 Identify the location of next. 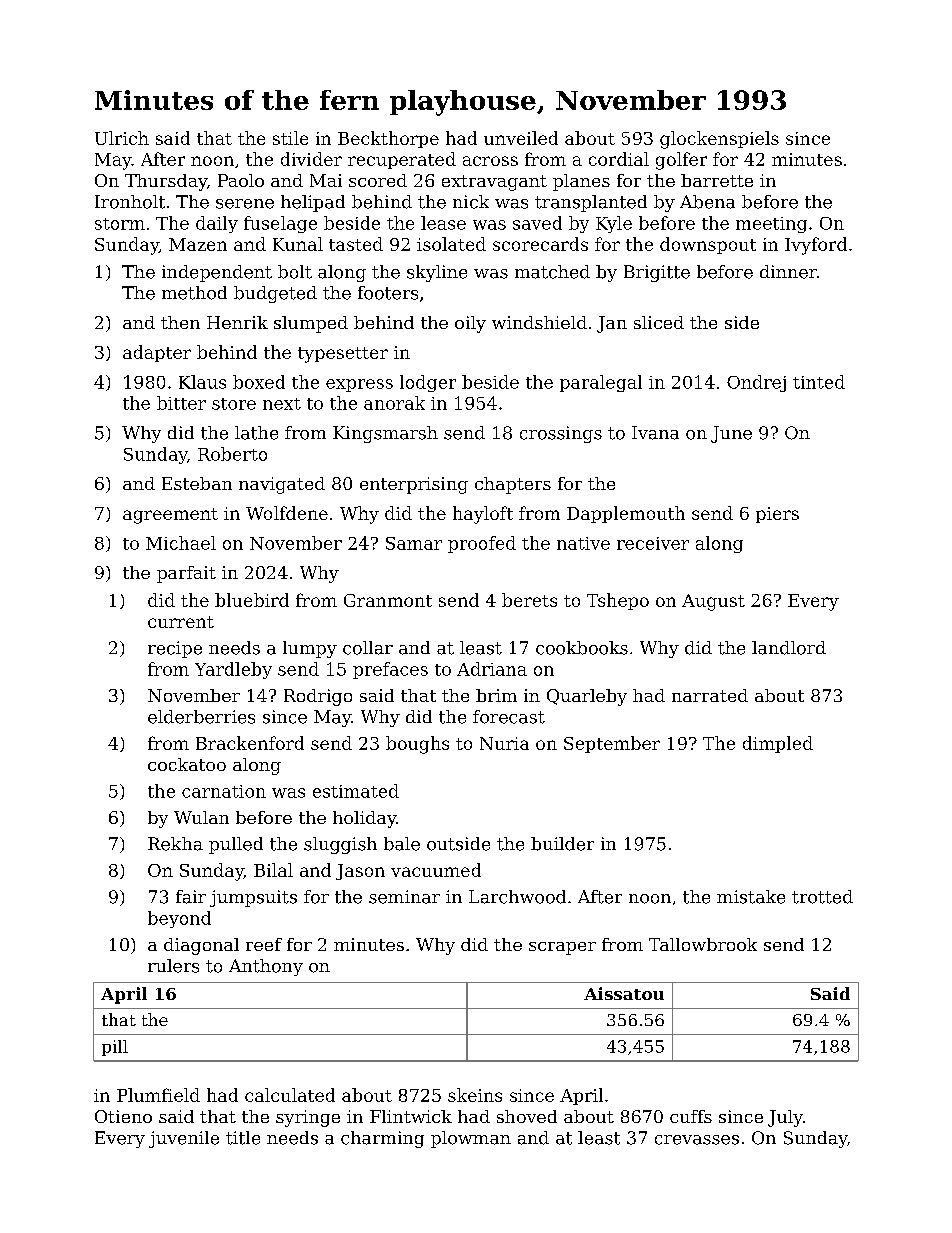
(282, 404).
